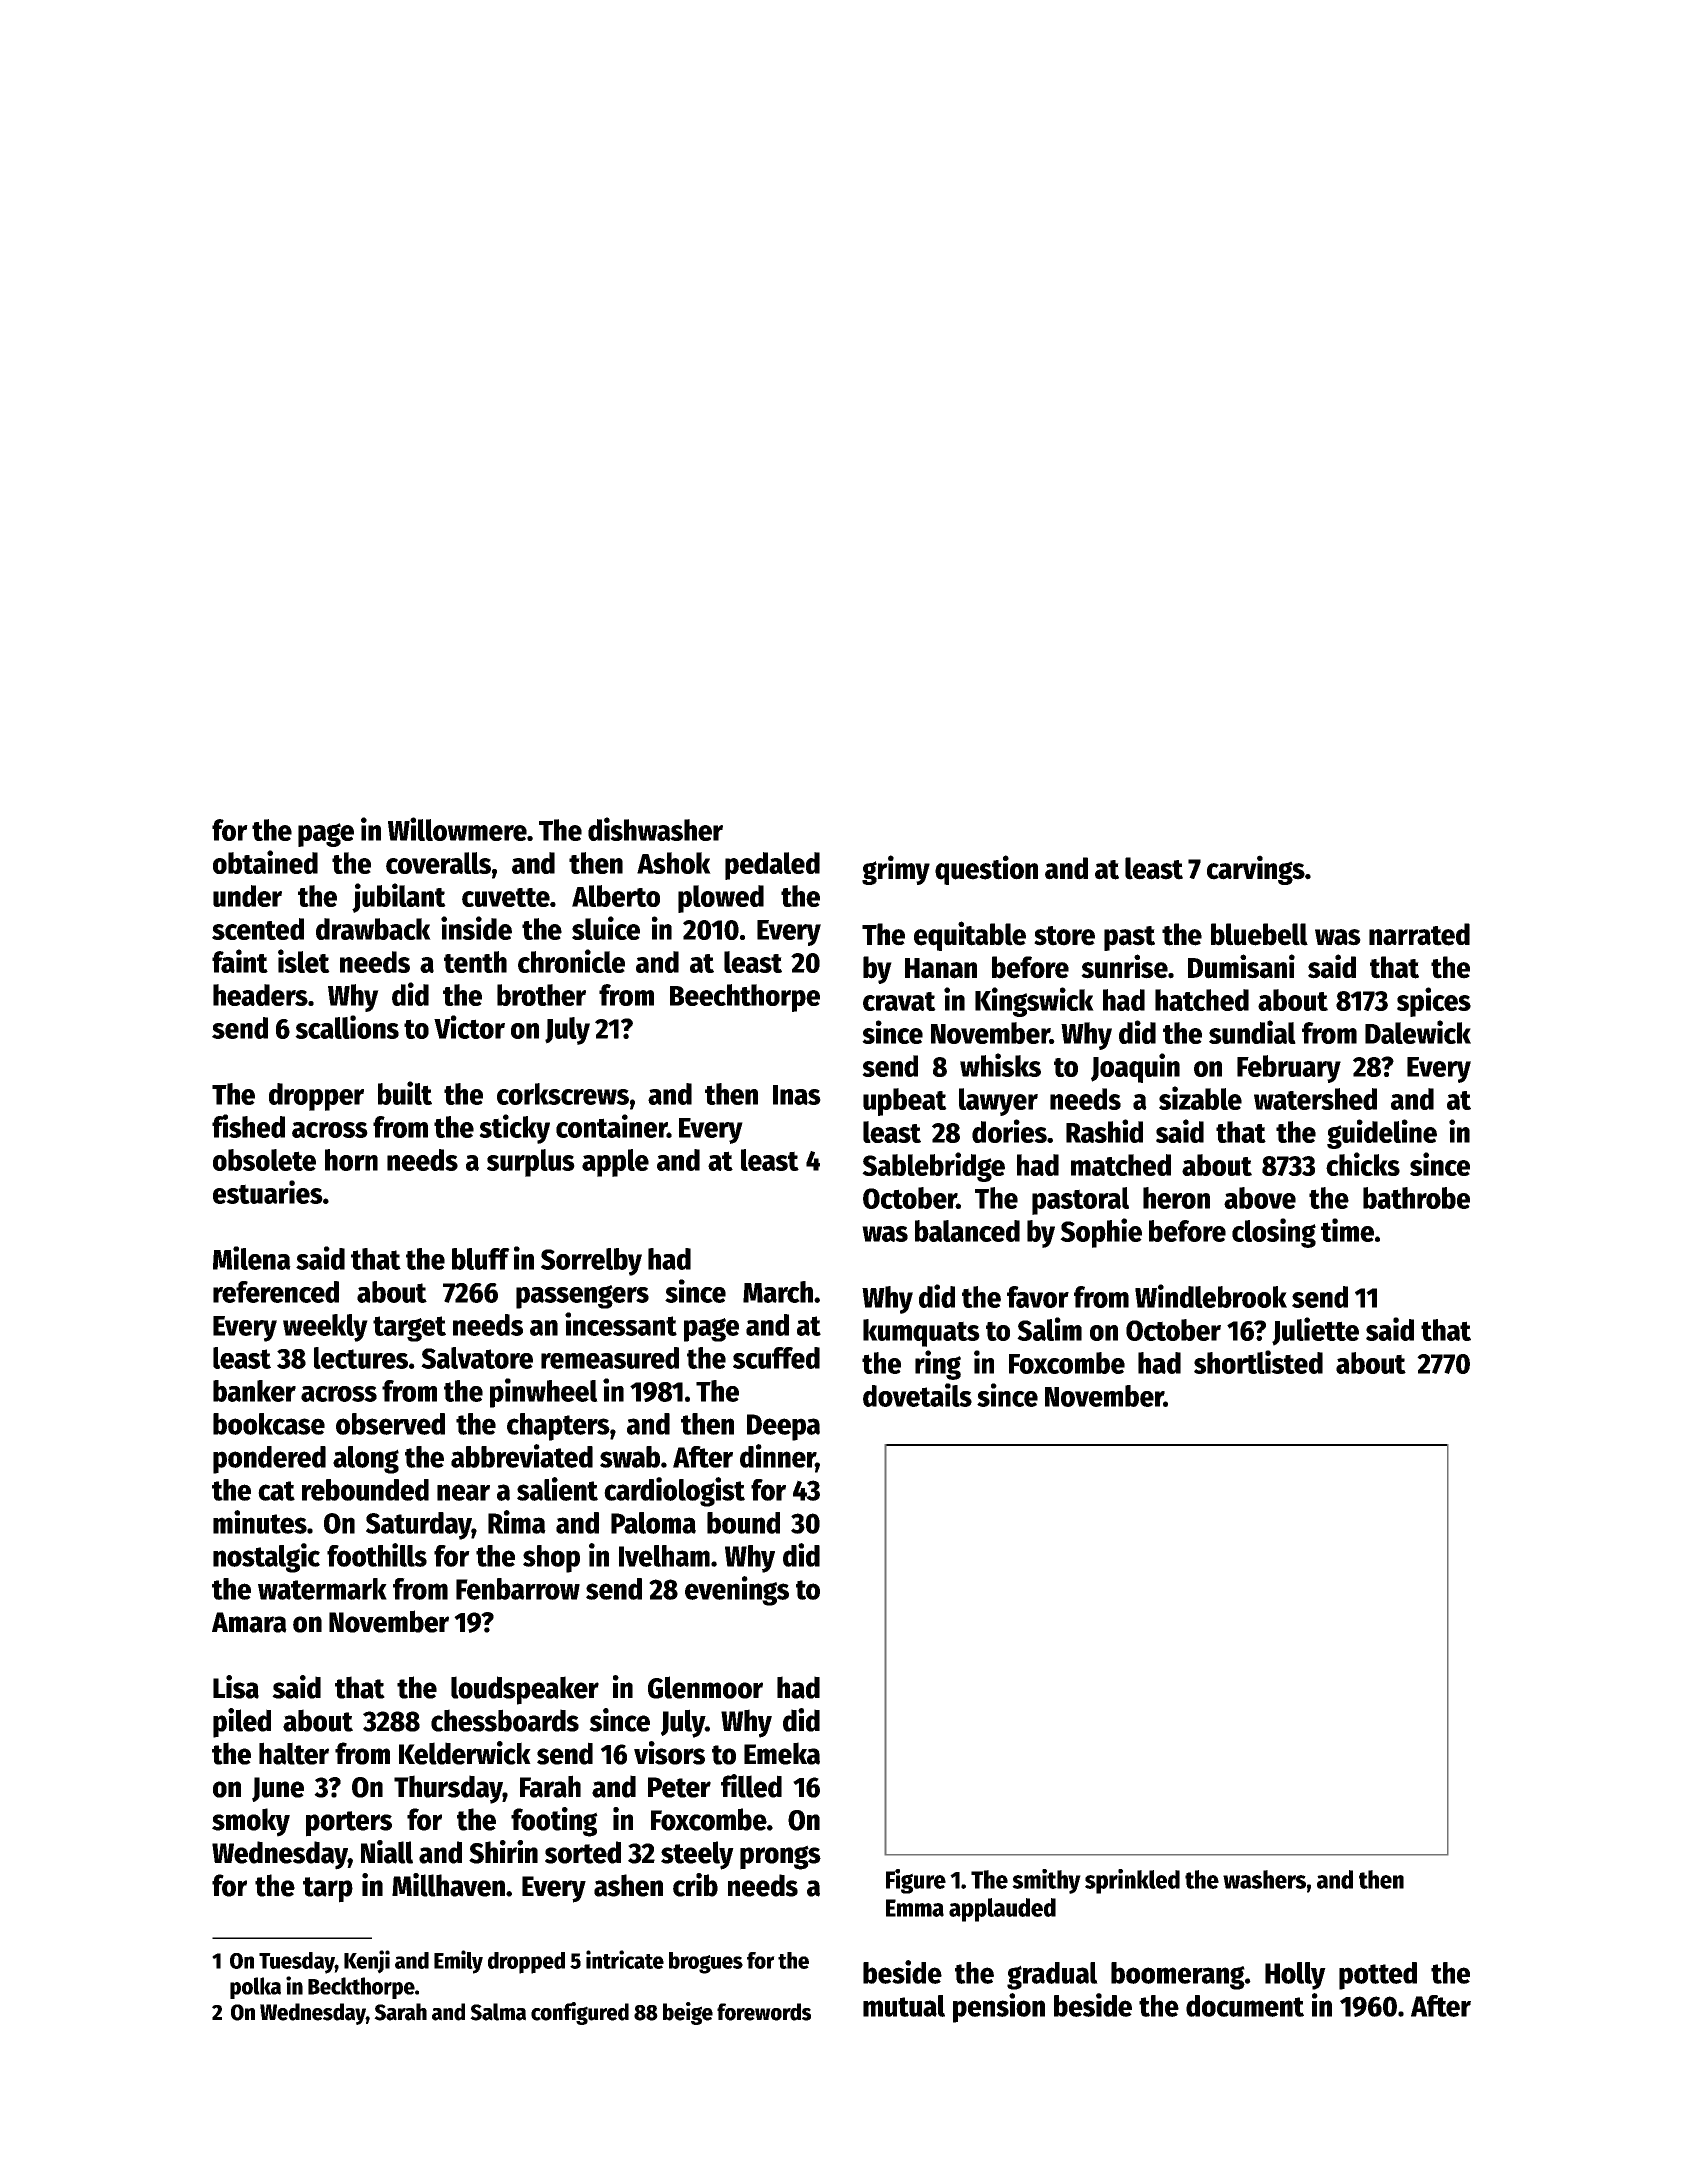 The height and width of the screenshot is (2178, 1683). Describe the element at coordinates (457, 829) in the screenshot. I see `Willowmere` at that location.
